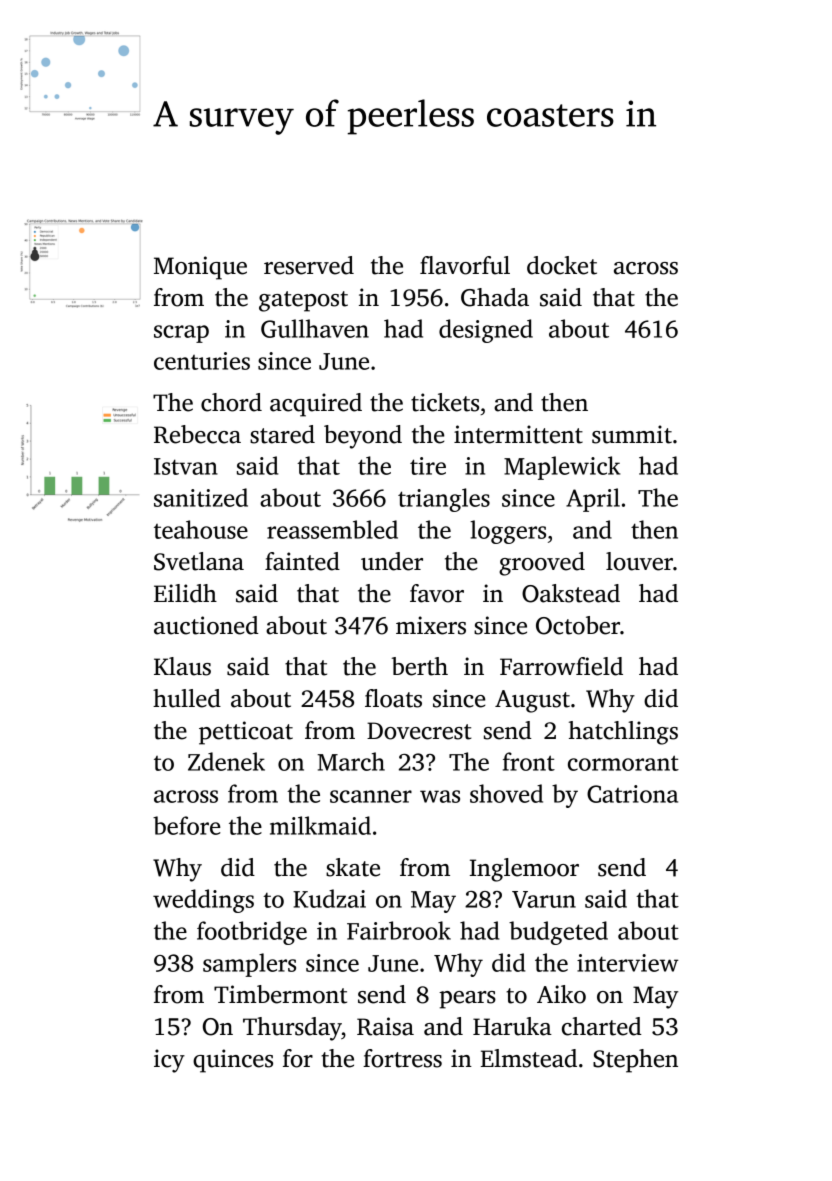 This screenshot has width=832, height=1181. I want to click on Monique, so click(200, 268).
